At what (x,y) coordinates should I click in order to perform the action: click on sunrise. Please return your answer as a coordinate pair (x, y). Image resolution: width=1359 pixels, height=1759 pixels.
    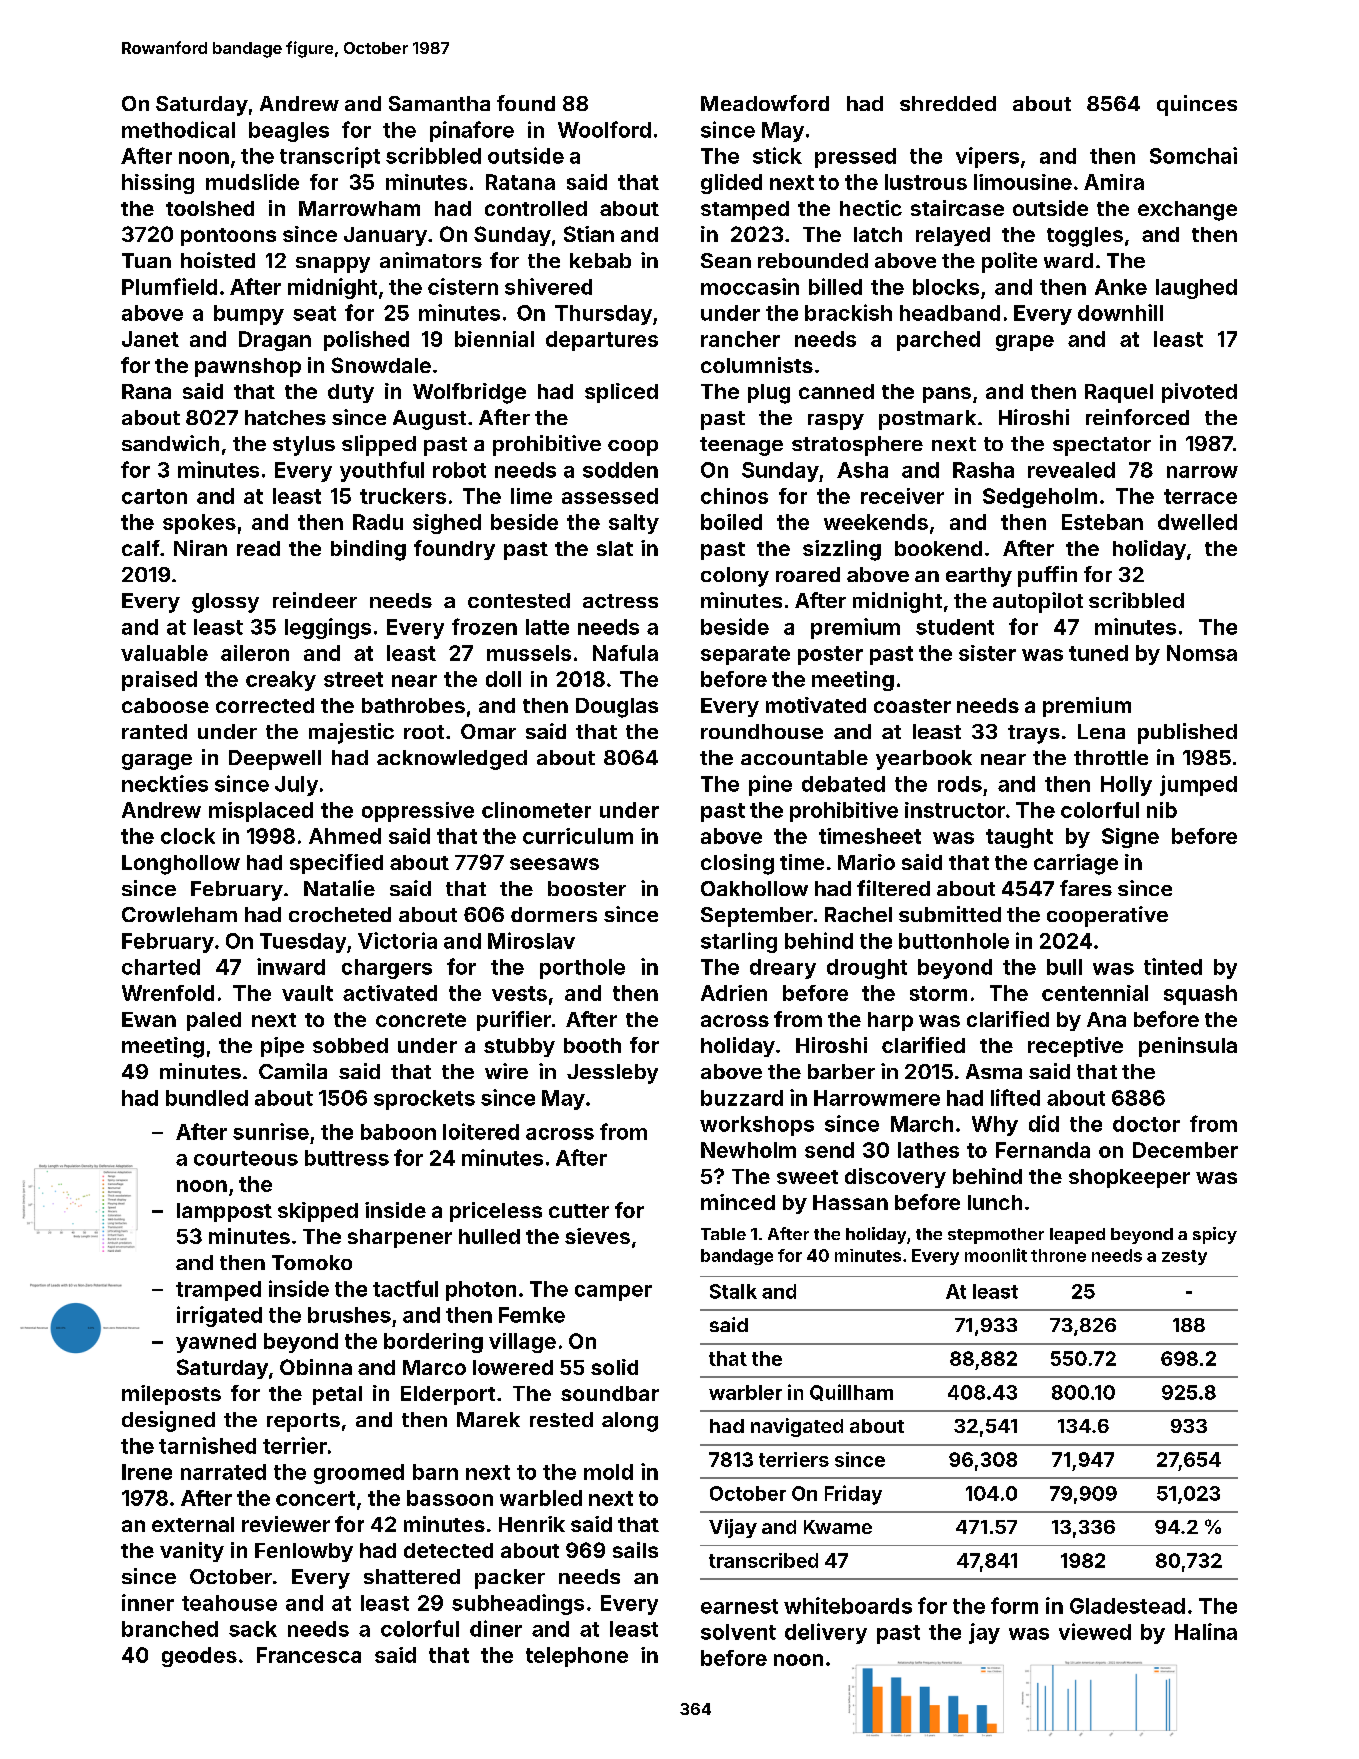
    Looking at the image, I should click on (271, 1131).
